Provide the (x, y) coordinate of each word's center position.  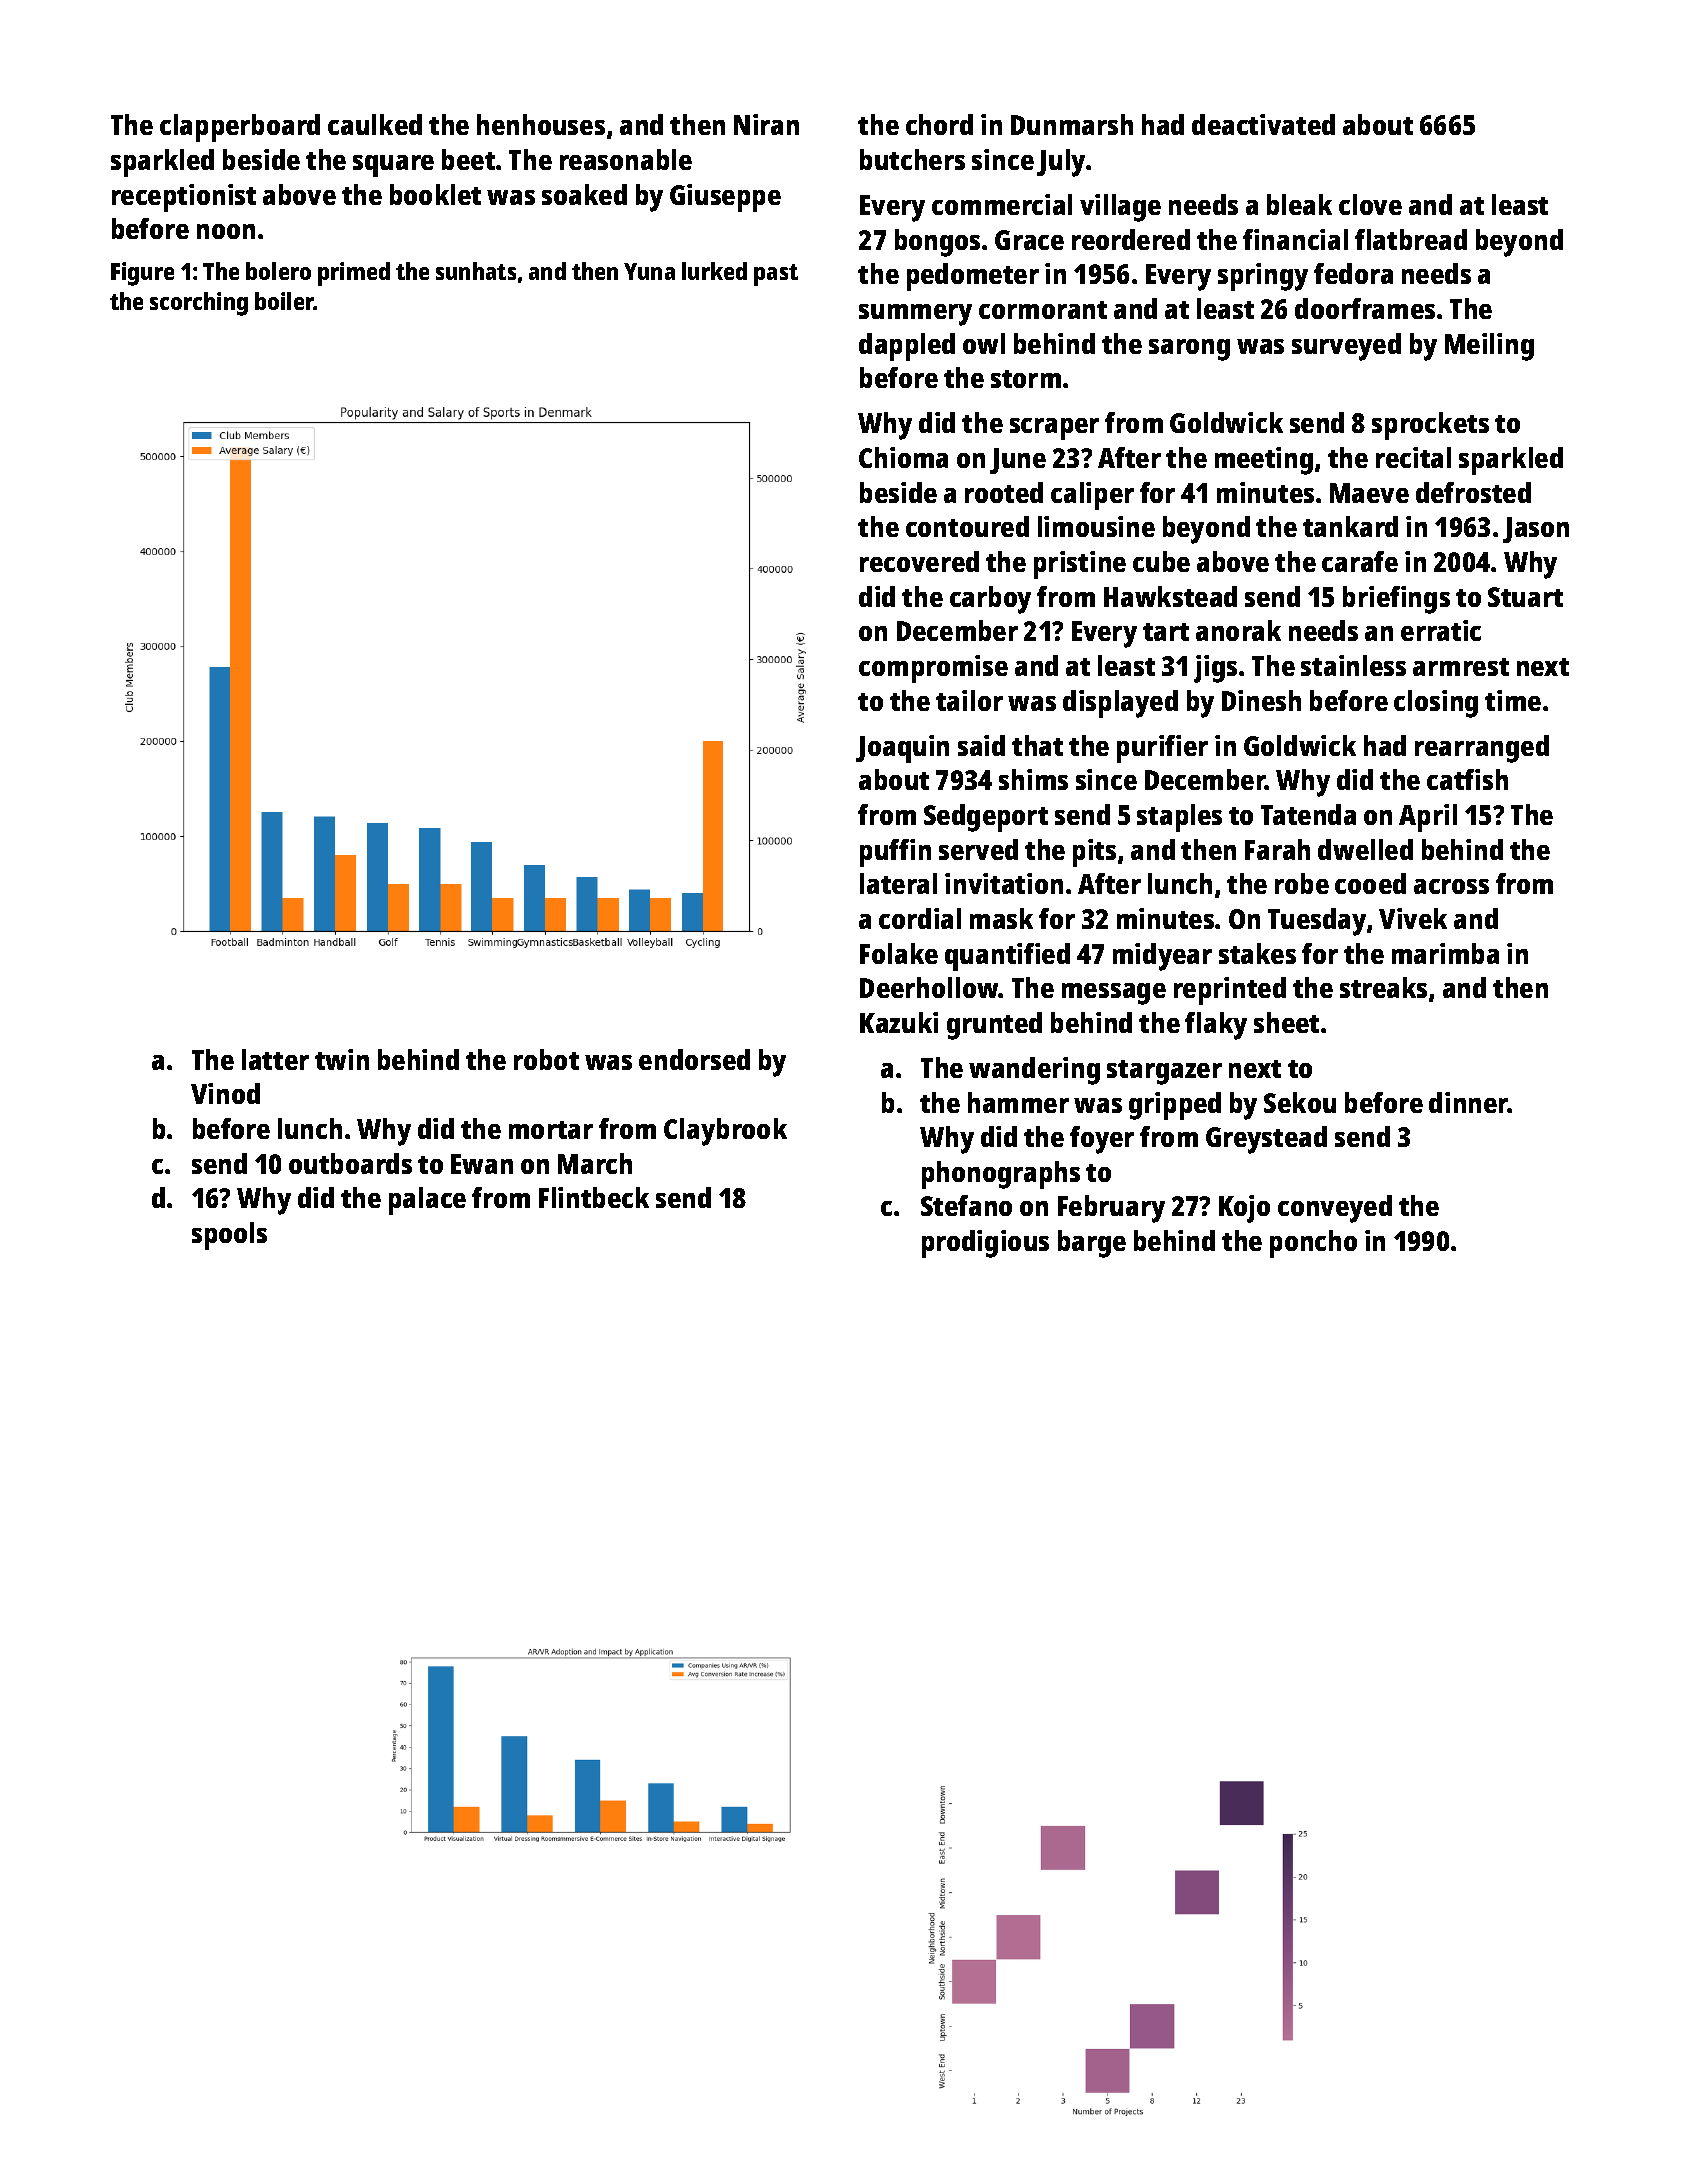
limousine (1096, 526)
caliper (1092, 496)
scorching (199, 304)
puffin (895, 853)
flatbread (1411, 239)
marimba (1445, 953)
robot (546, 1059)
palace (427, 1201)
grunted (994, 1026)
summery (915, 315)
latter (275, 1059)
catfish (1467, 779)
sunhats (476, 271)
